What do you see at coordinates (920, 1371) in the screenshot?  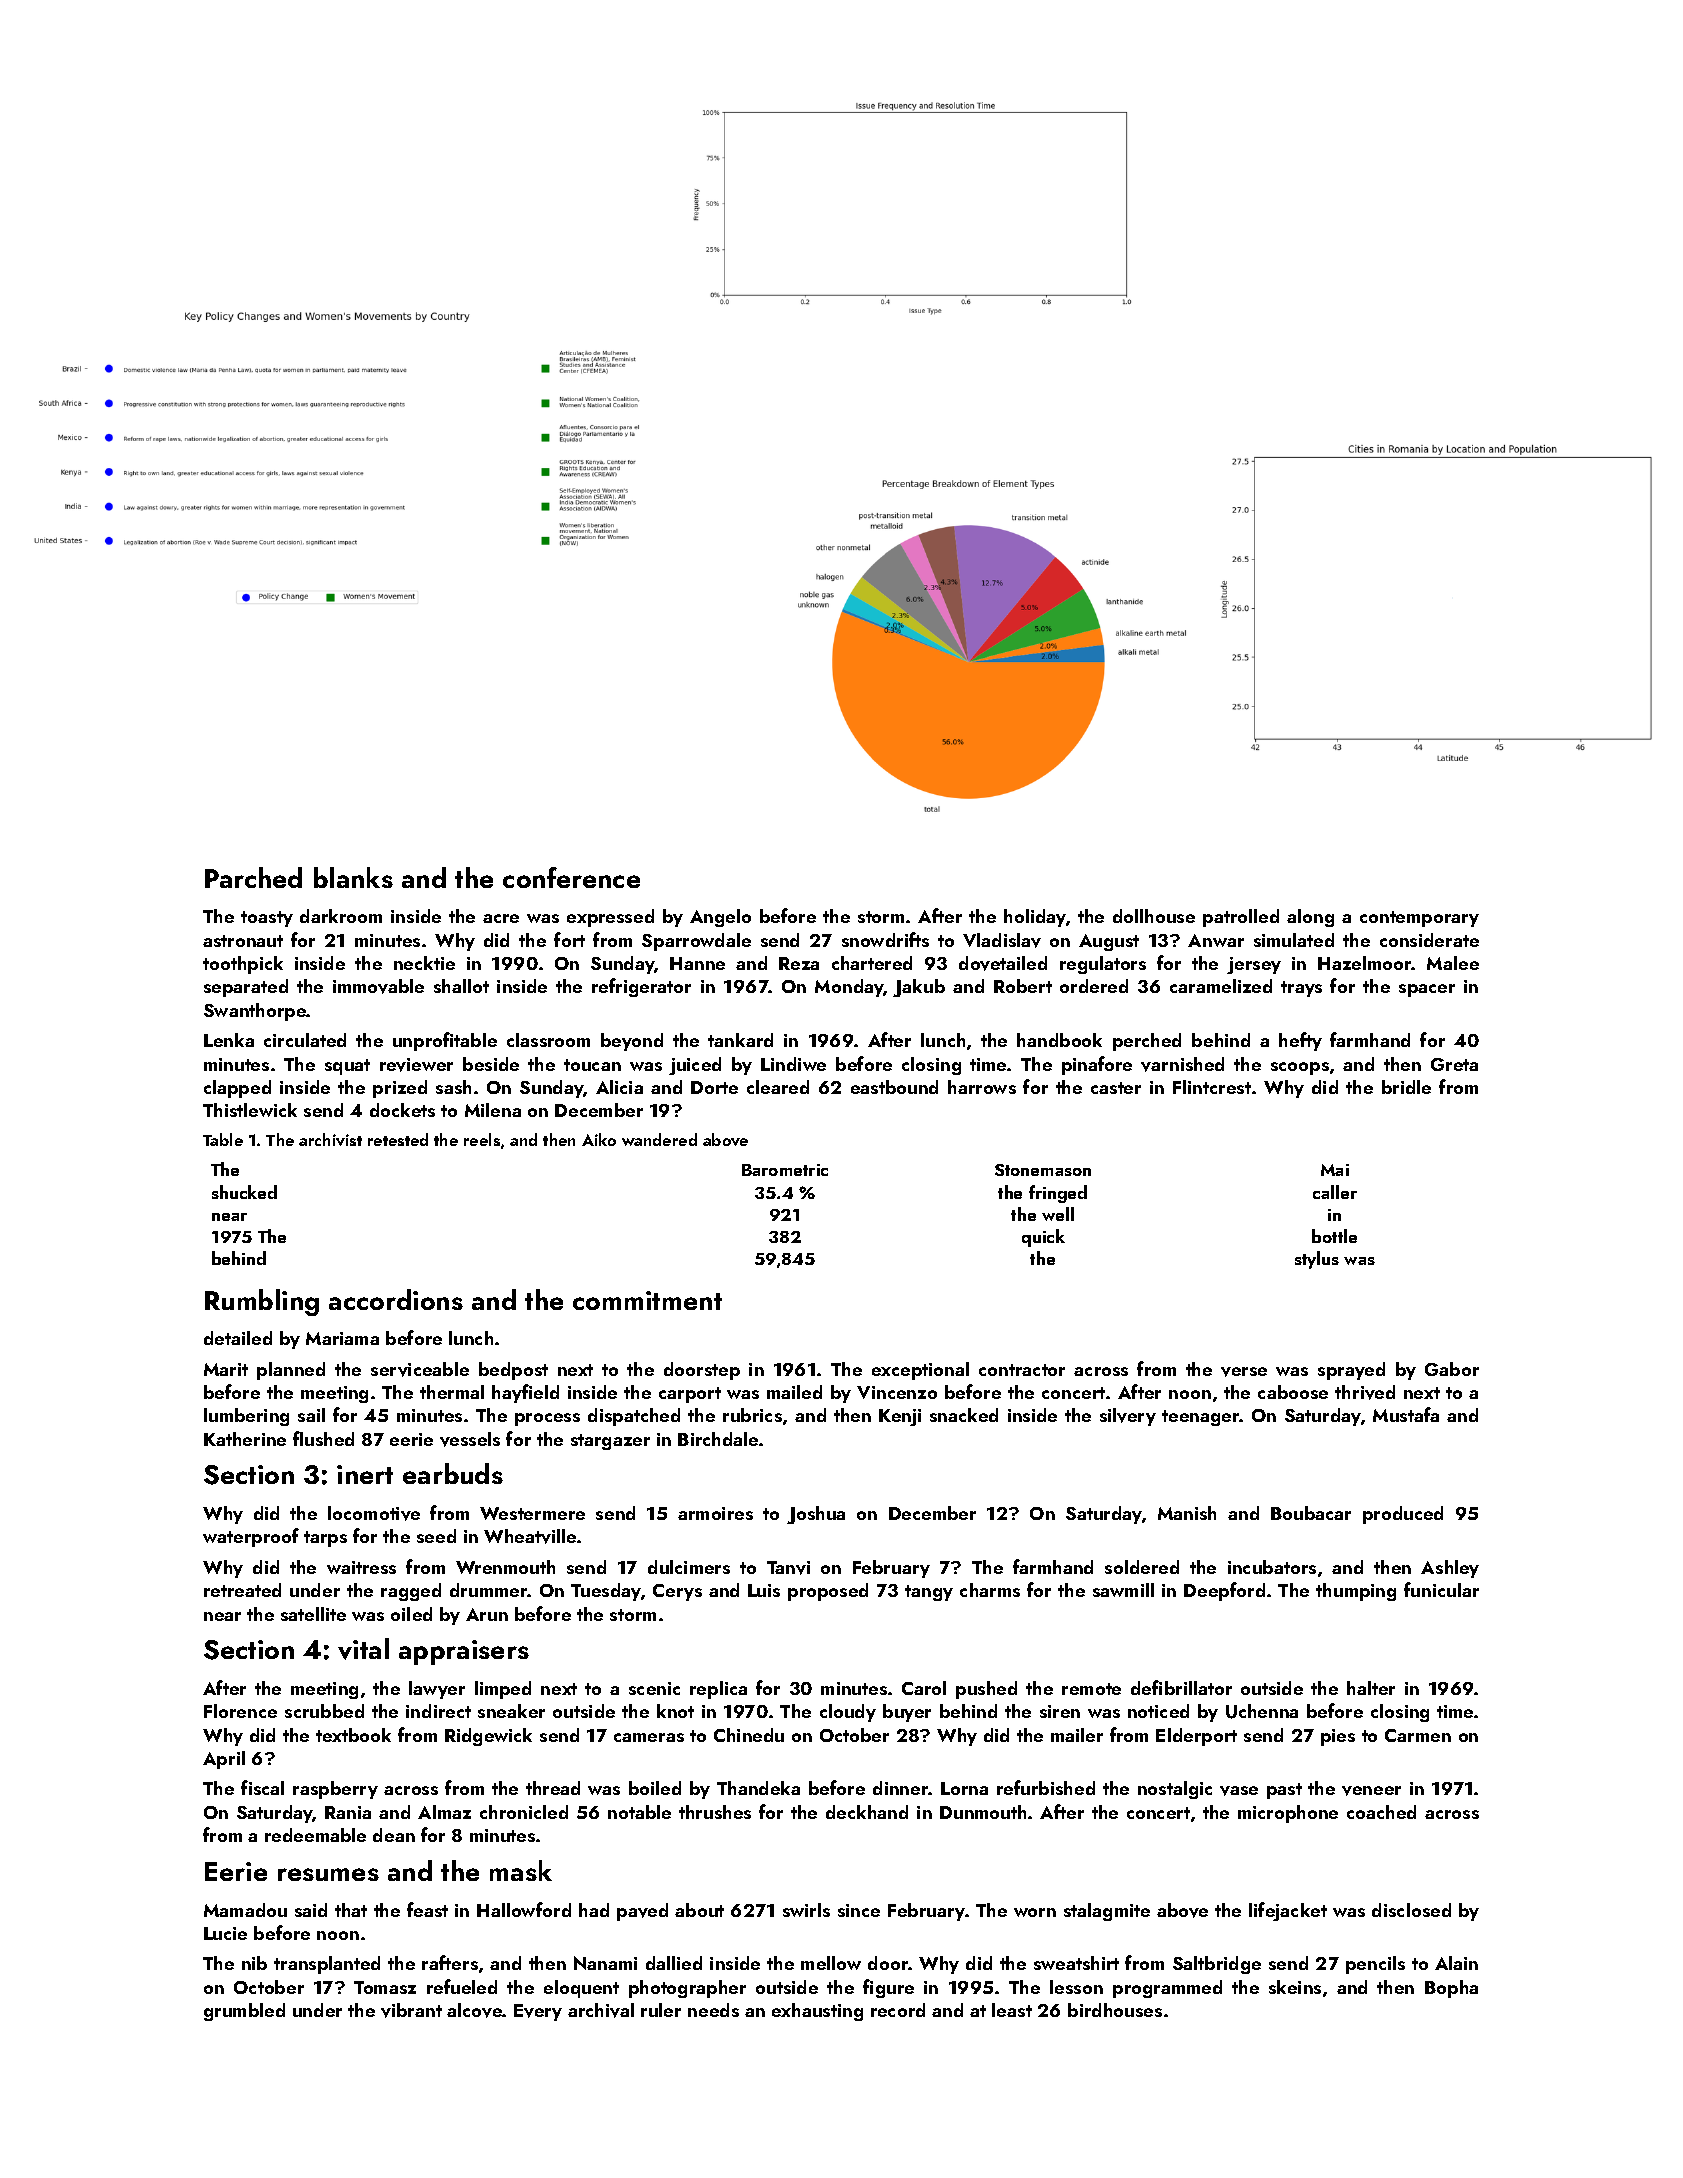 I see `exceptional` at bounding box center [920, 1371].
